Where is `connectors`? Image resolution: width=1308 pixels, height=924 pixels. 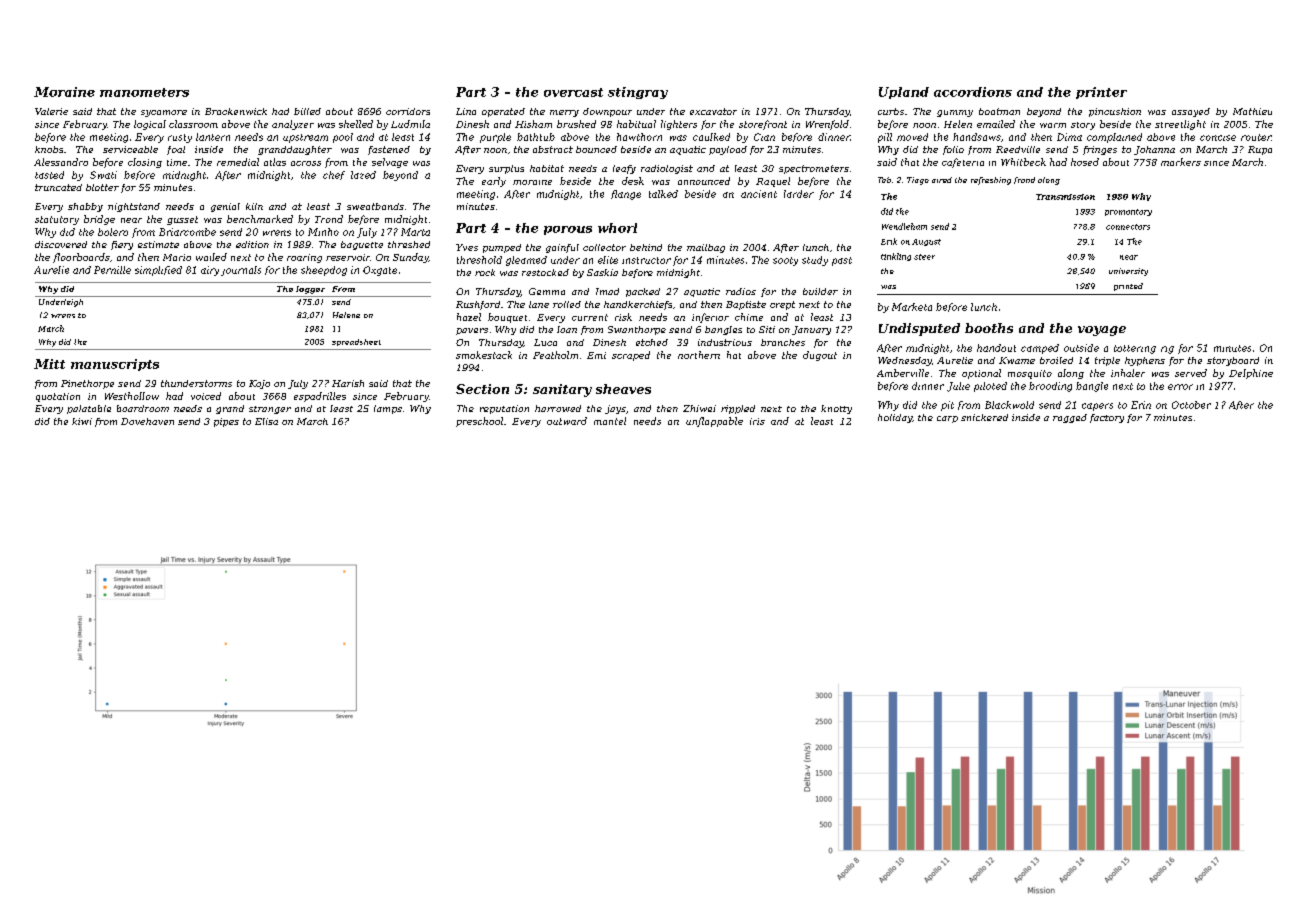
connectors is located at coordinates (1128, 227).
